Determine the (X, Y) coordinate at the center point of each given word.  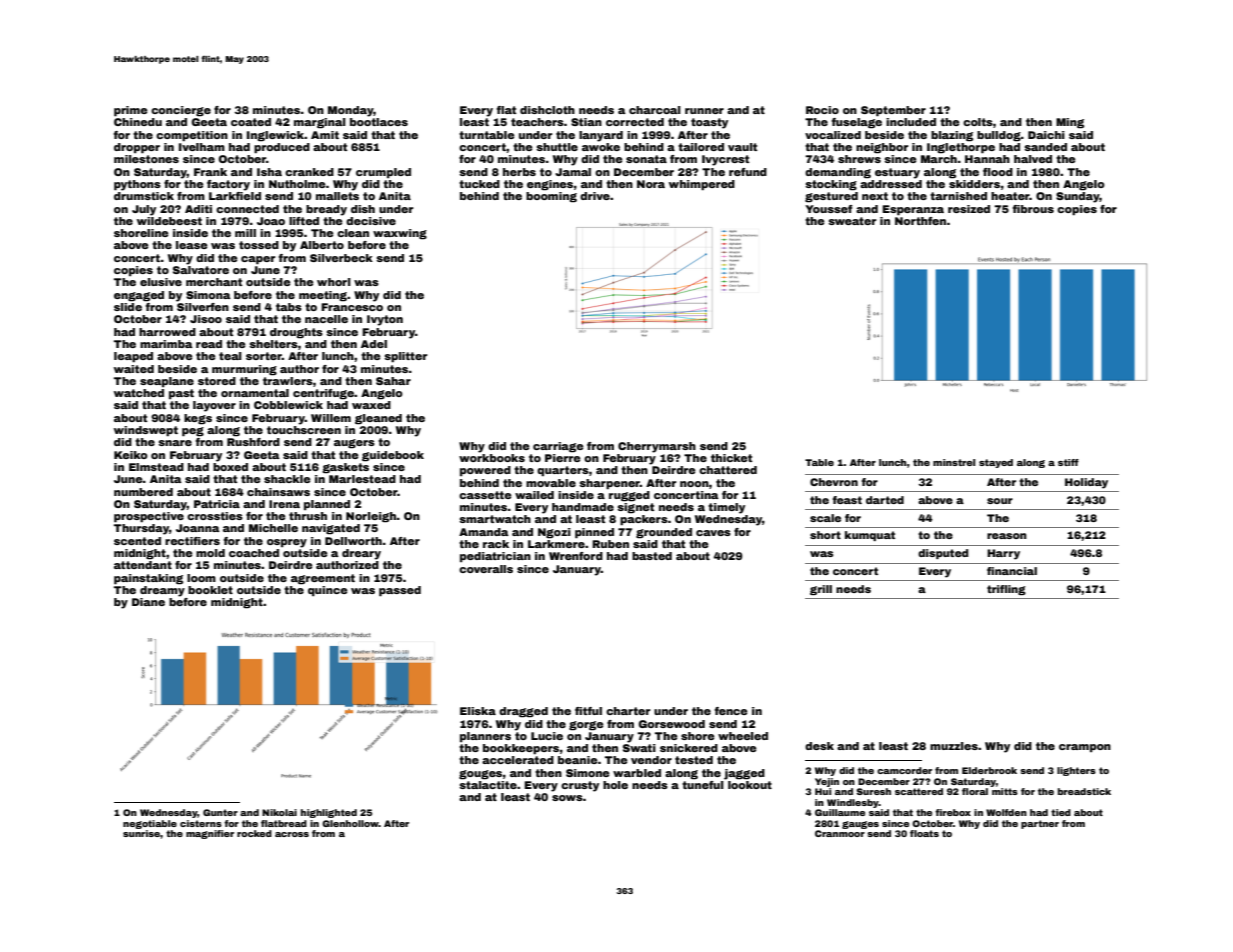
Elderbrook (989, 770)
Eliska (478, 711)
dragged (523, 712)
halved (1033, 159)
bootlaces (379, 122)
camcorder (904, 770)
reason (1007, 536)
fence (731, 711)
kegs (198, 419)
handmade (583, 507)
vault (742, 147)
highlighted (329, 813)
